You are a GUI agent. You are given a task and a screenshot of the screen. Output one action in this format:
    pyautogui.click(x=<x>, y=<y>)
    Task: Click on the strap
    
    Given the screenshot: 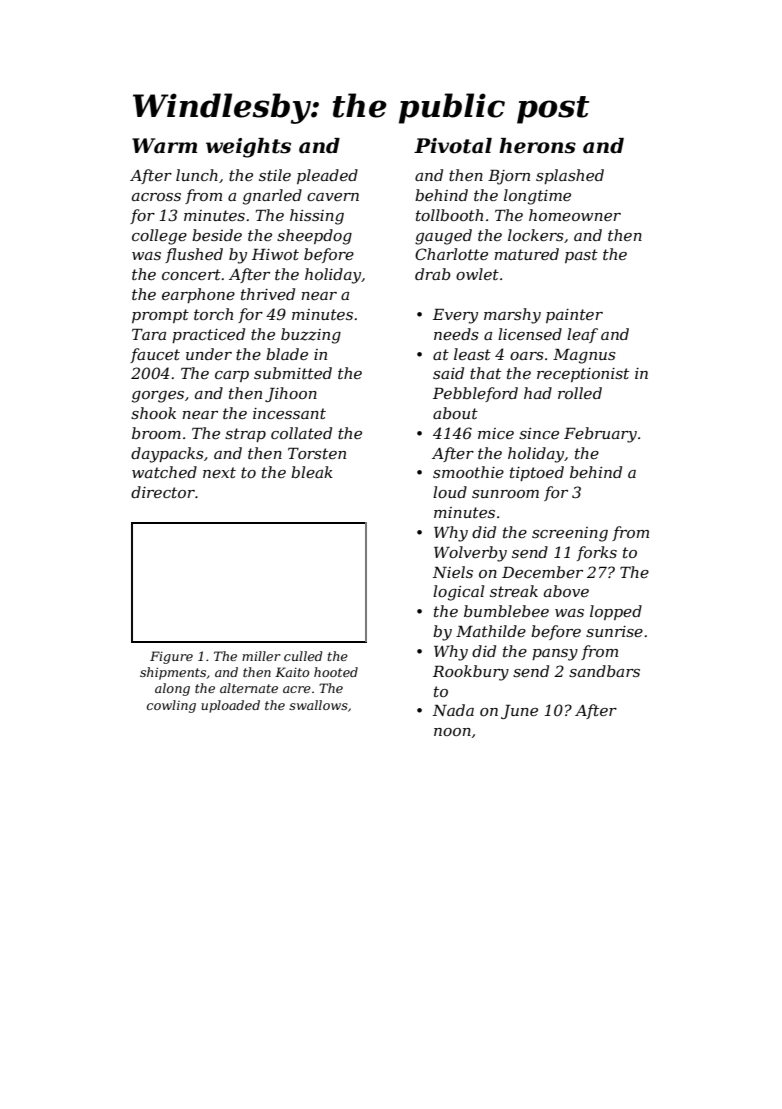 What is the action you would take?
    pyautogui.click(x=245, y=435)
